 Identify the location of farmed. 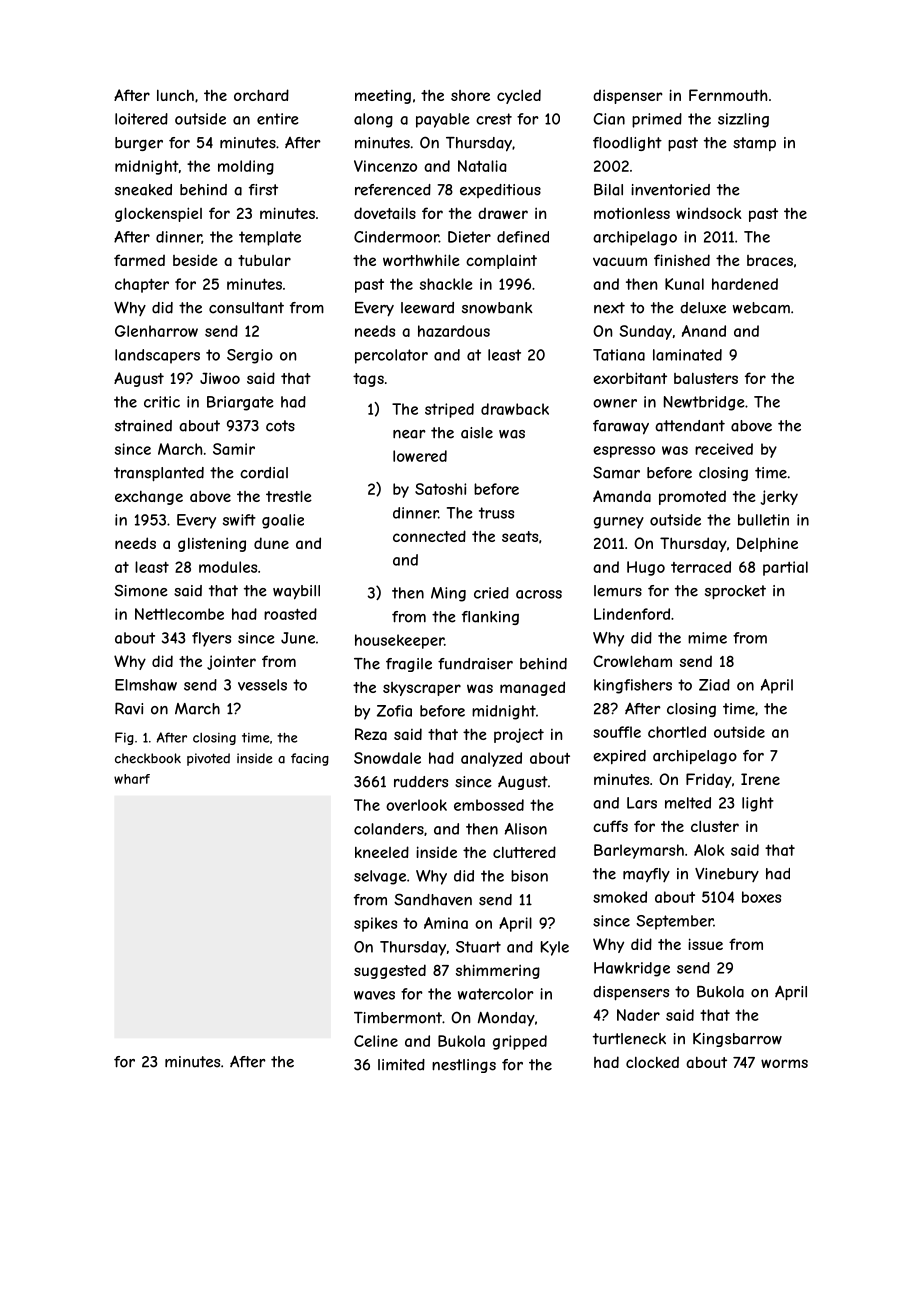
(139, 260).
